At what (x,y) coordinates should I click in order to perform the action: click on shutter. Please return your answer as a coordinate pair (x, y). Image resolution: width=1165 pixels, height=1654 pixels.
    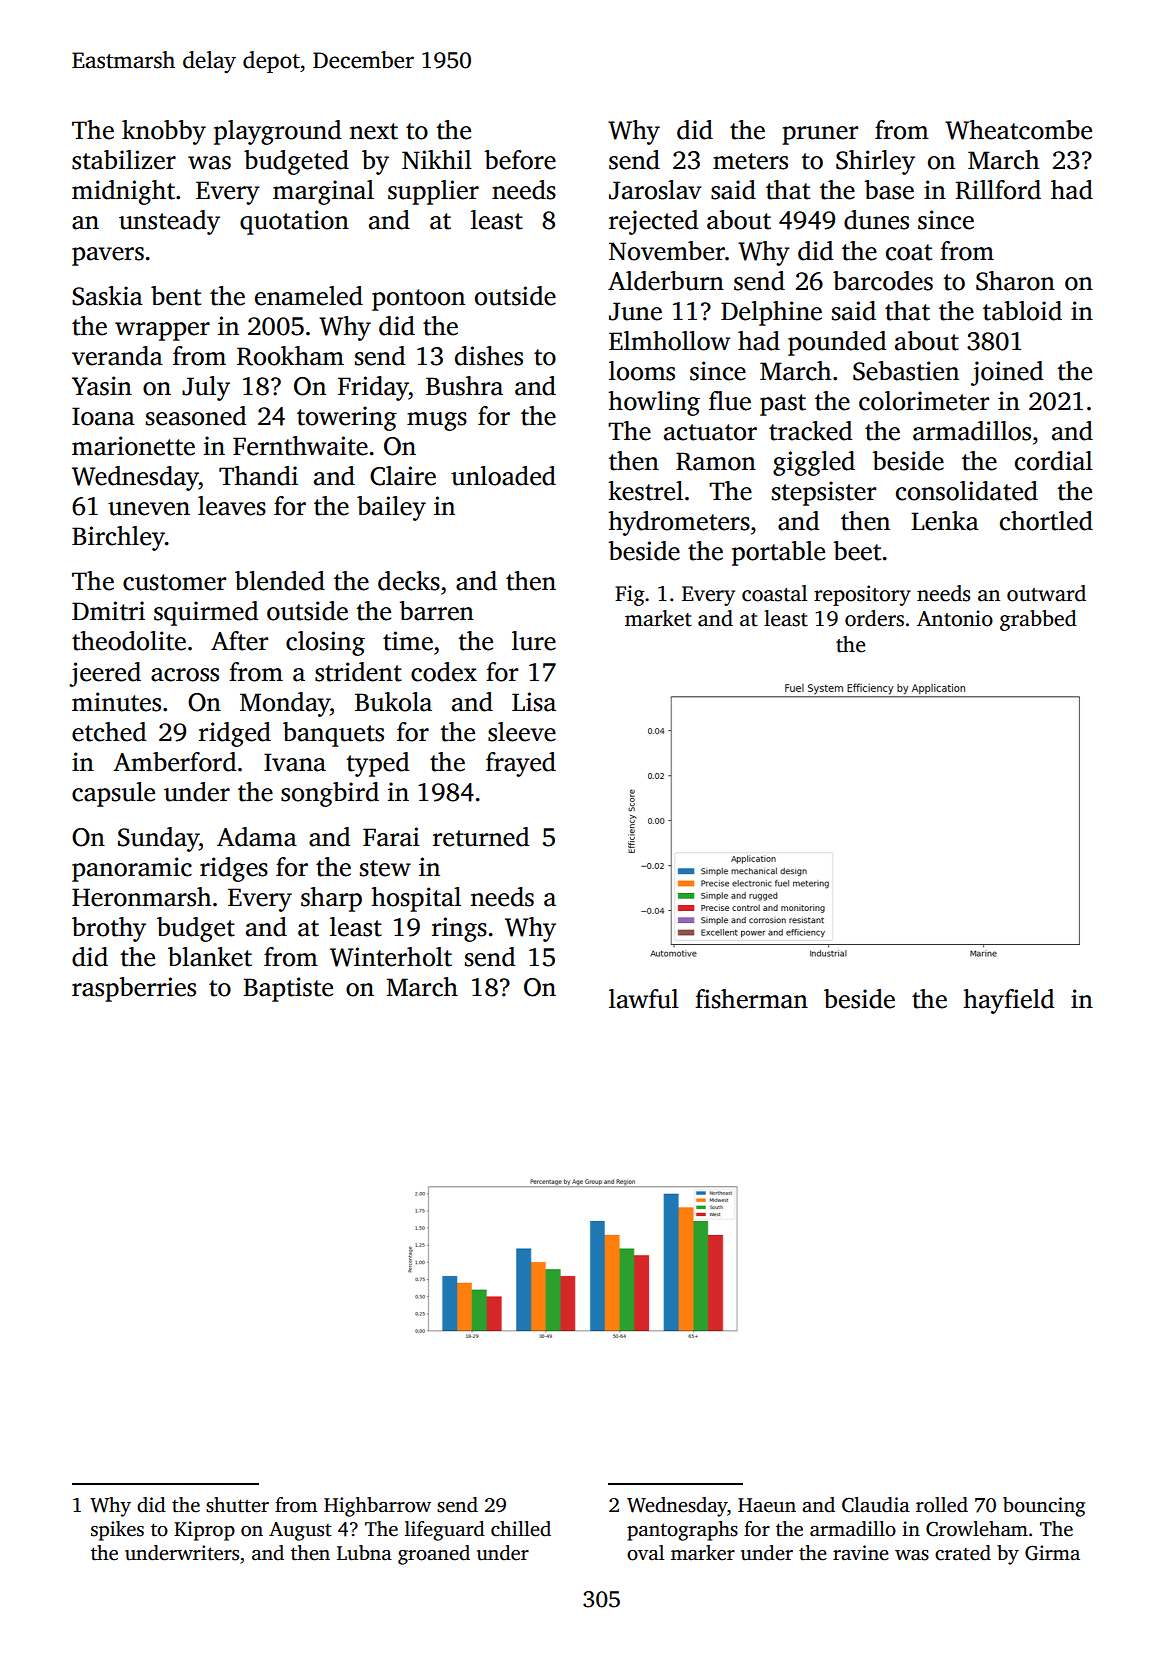
    Looking at the image, I should click on (237, 1505).
